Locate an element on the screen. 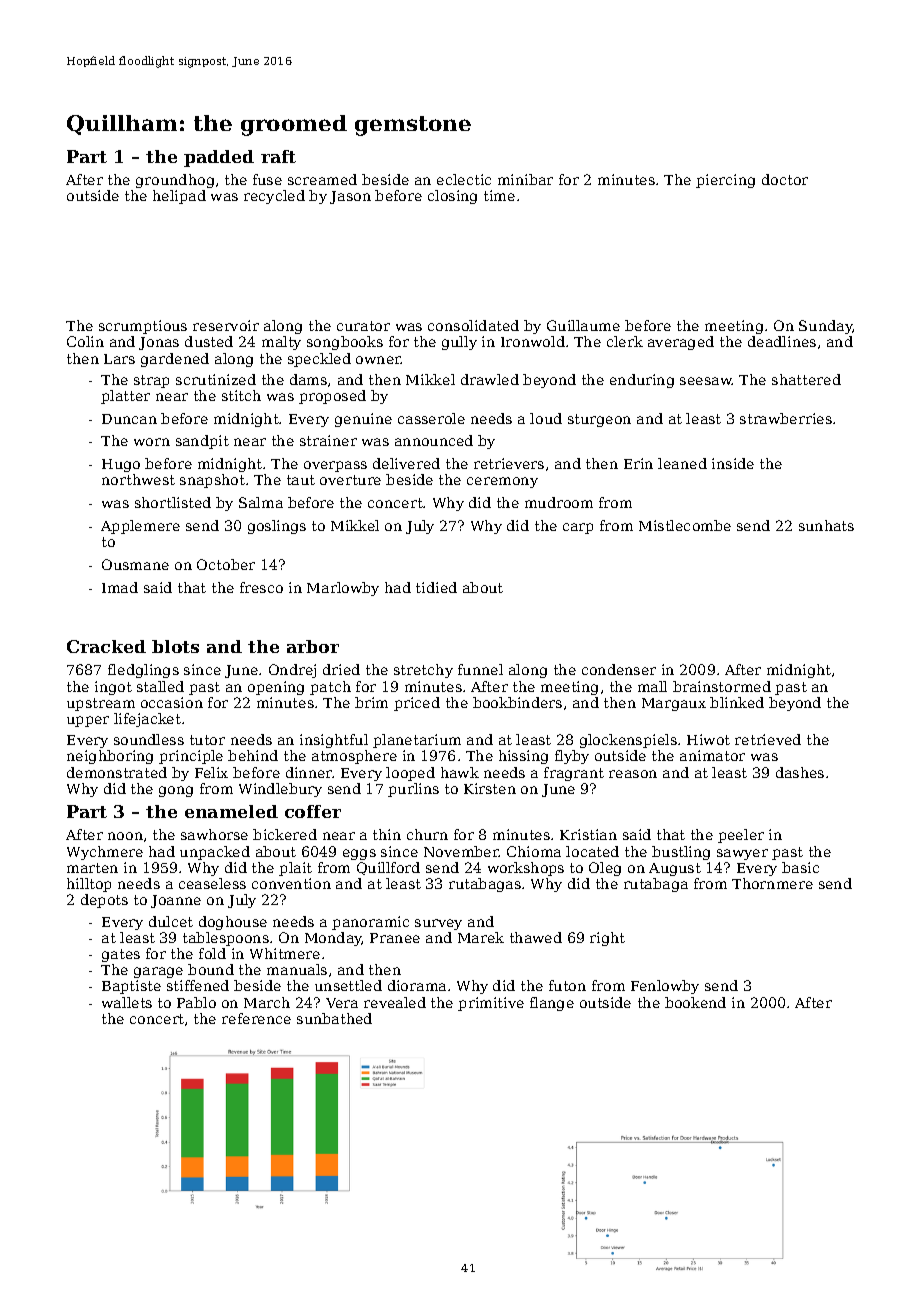 Image resolution: width=924 pixels, height=1308 pixels. flange is located at coordinates (552, 1004).
